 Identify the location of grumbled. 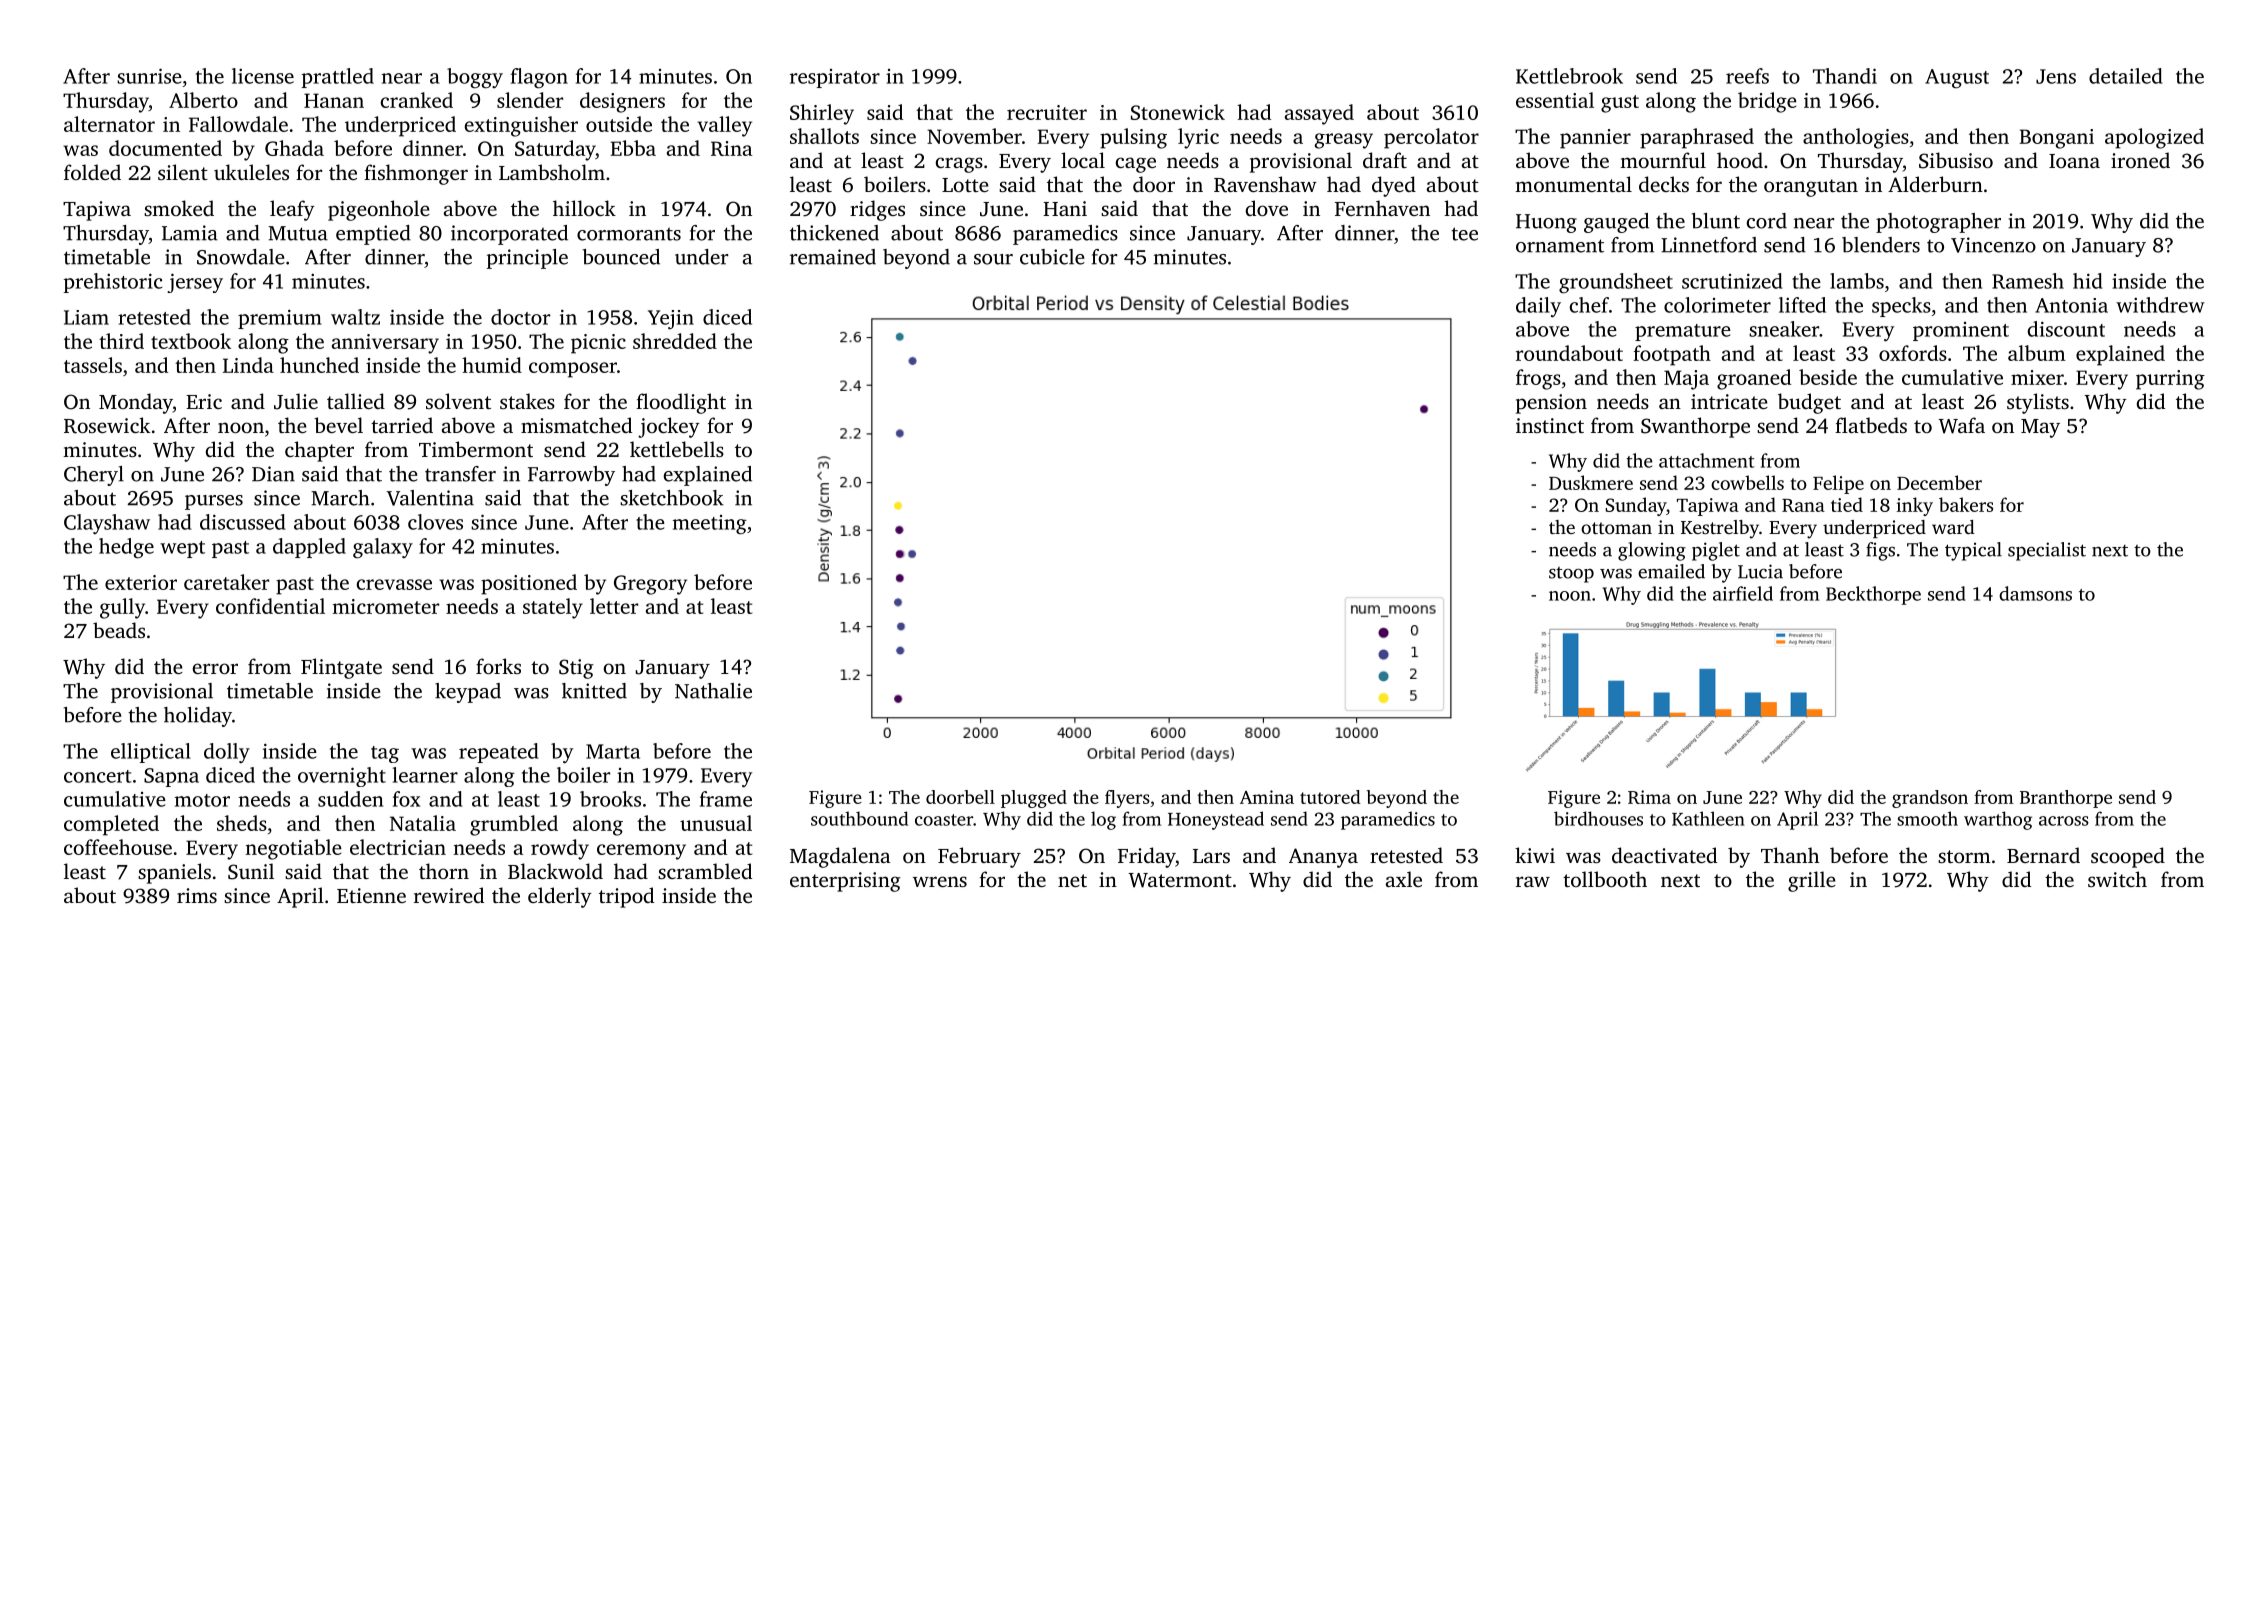
(514, 825).
